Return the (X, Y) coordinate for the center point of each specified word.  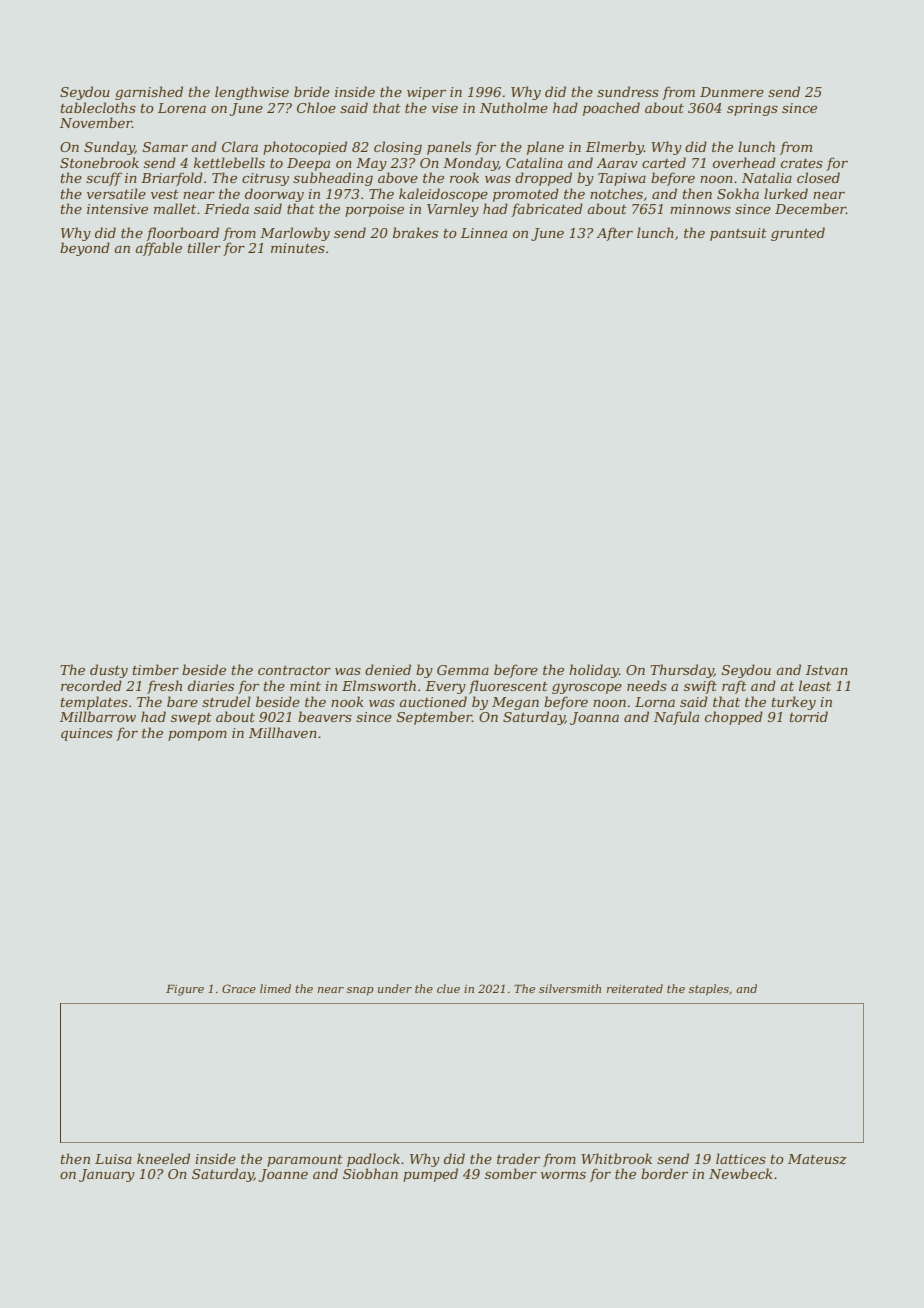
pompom (197, 735)
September (434, 718)
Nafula (676, 718)
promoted (526, 195)
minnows (700, 209)
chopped (734, 718)
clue (448, 988)
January (107, 1175)
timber (156, 669)
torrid (809, 716)
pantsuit (738, 234)
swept (191, 719)
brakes (415, 232)
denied (388, 669)
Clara (240, 146)
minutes (298, 248)
